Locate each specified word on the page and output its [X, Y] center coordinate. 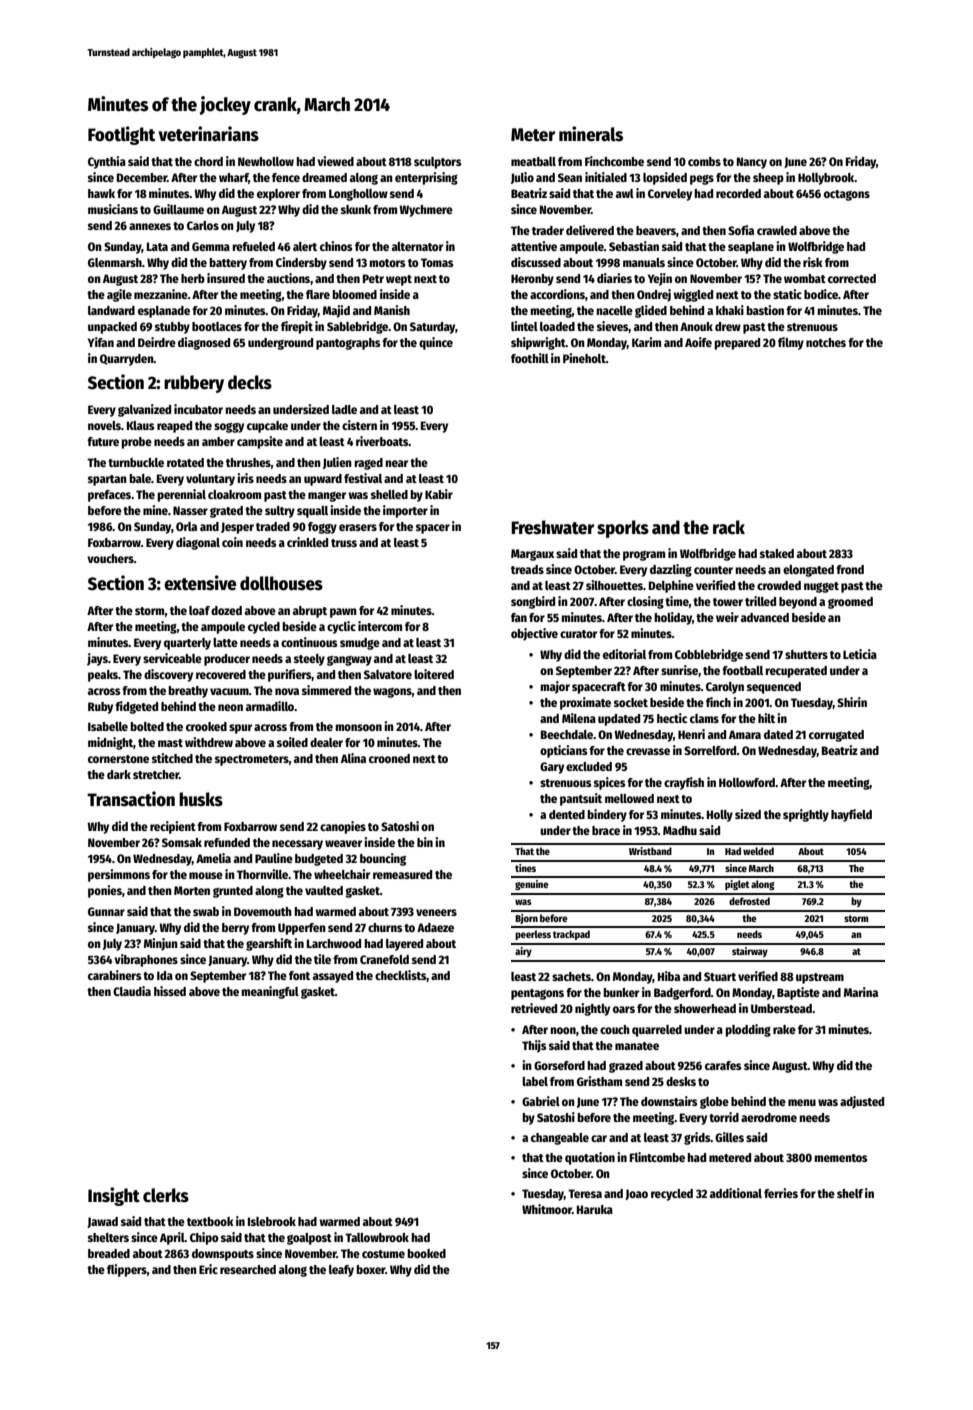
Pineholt [584, 358]
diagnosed [204, 343]
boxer [370, 1269]
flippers [127, 1270]
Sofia [741, 230]
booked [426, 1253]
